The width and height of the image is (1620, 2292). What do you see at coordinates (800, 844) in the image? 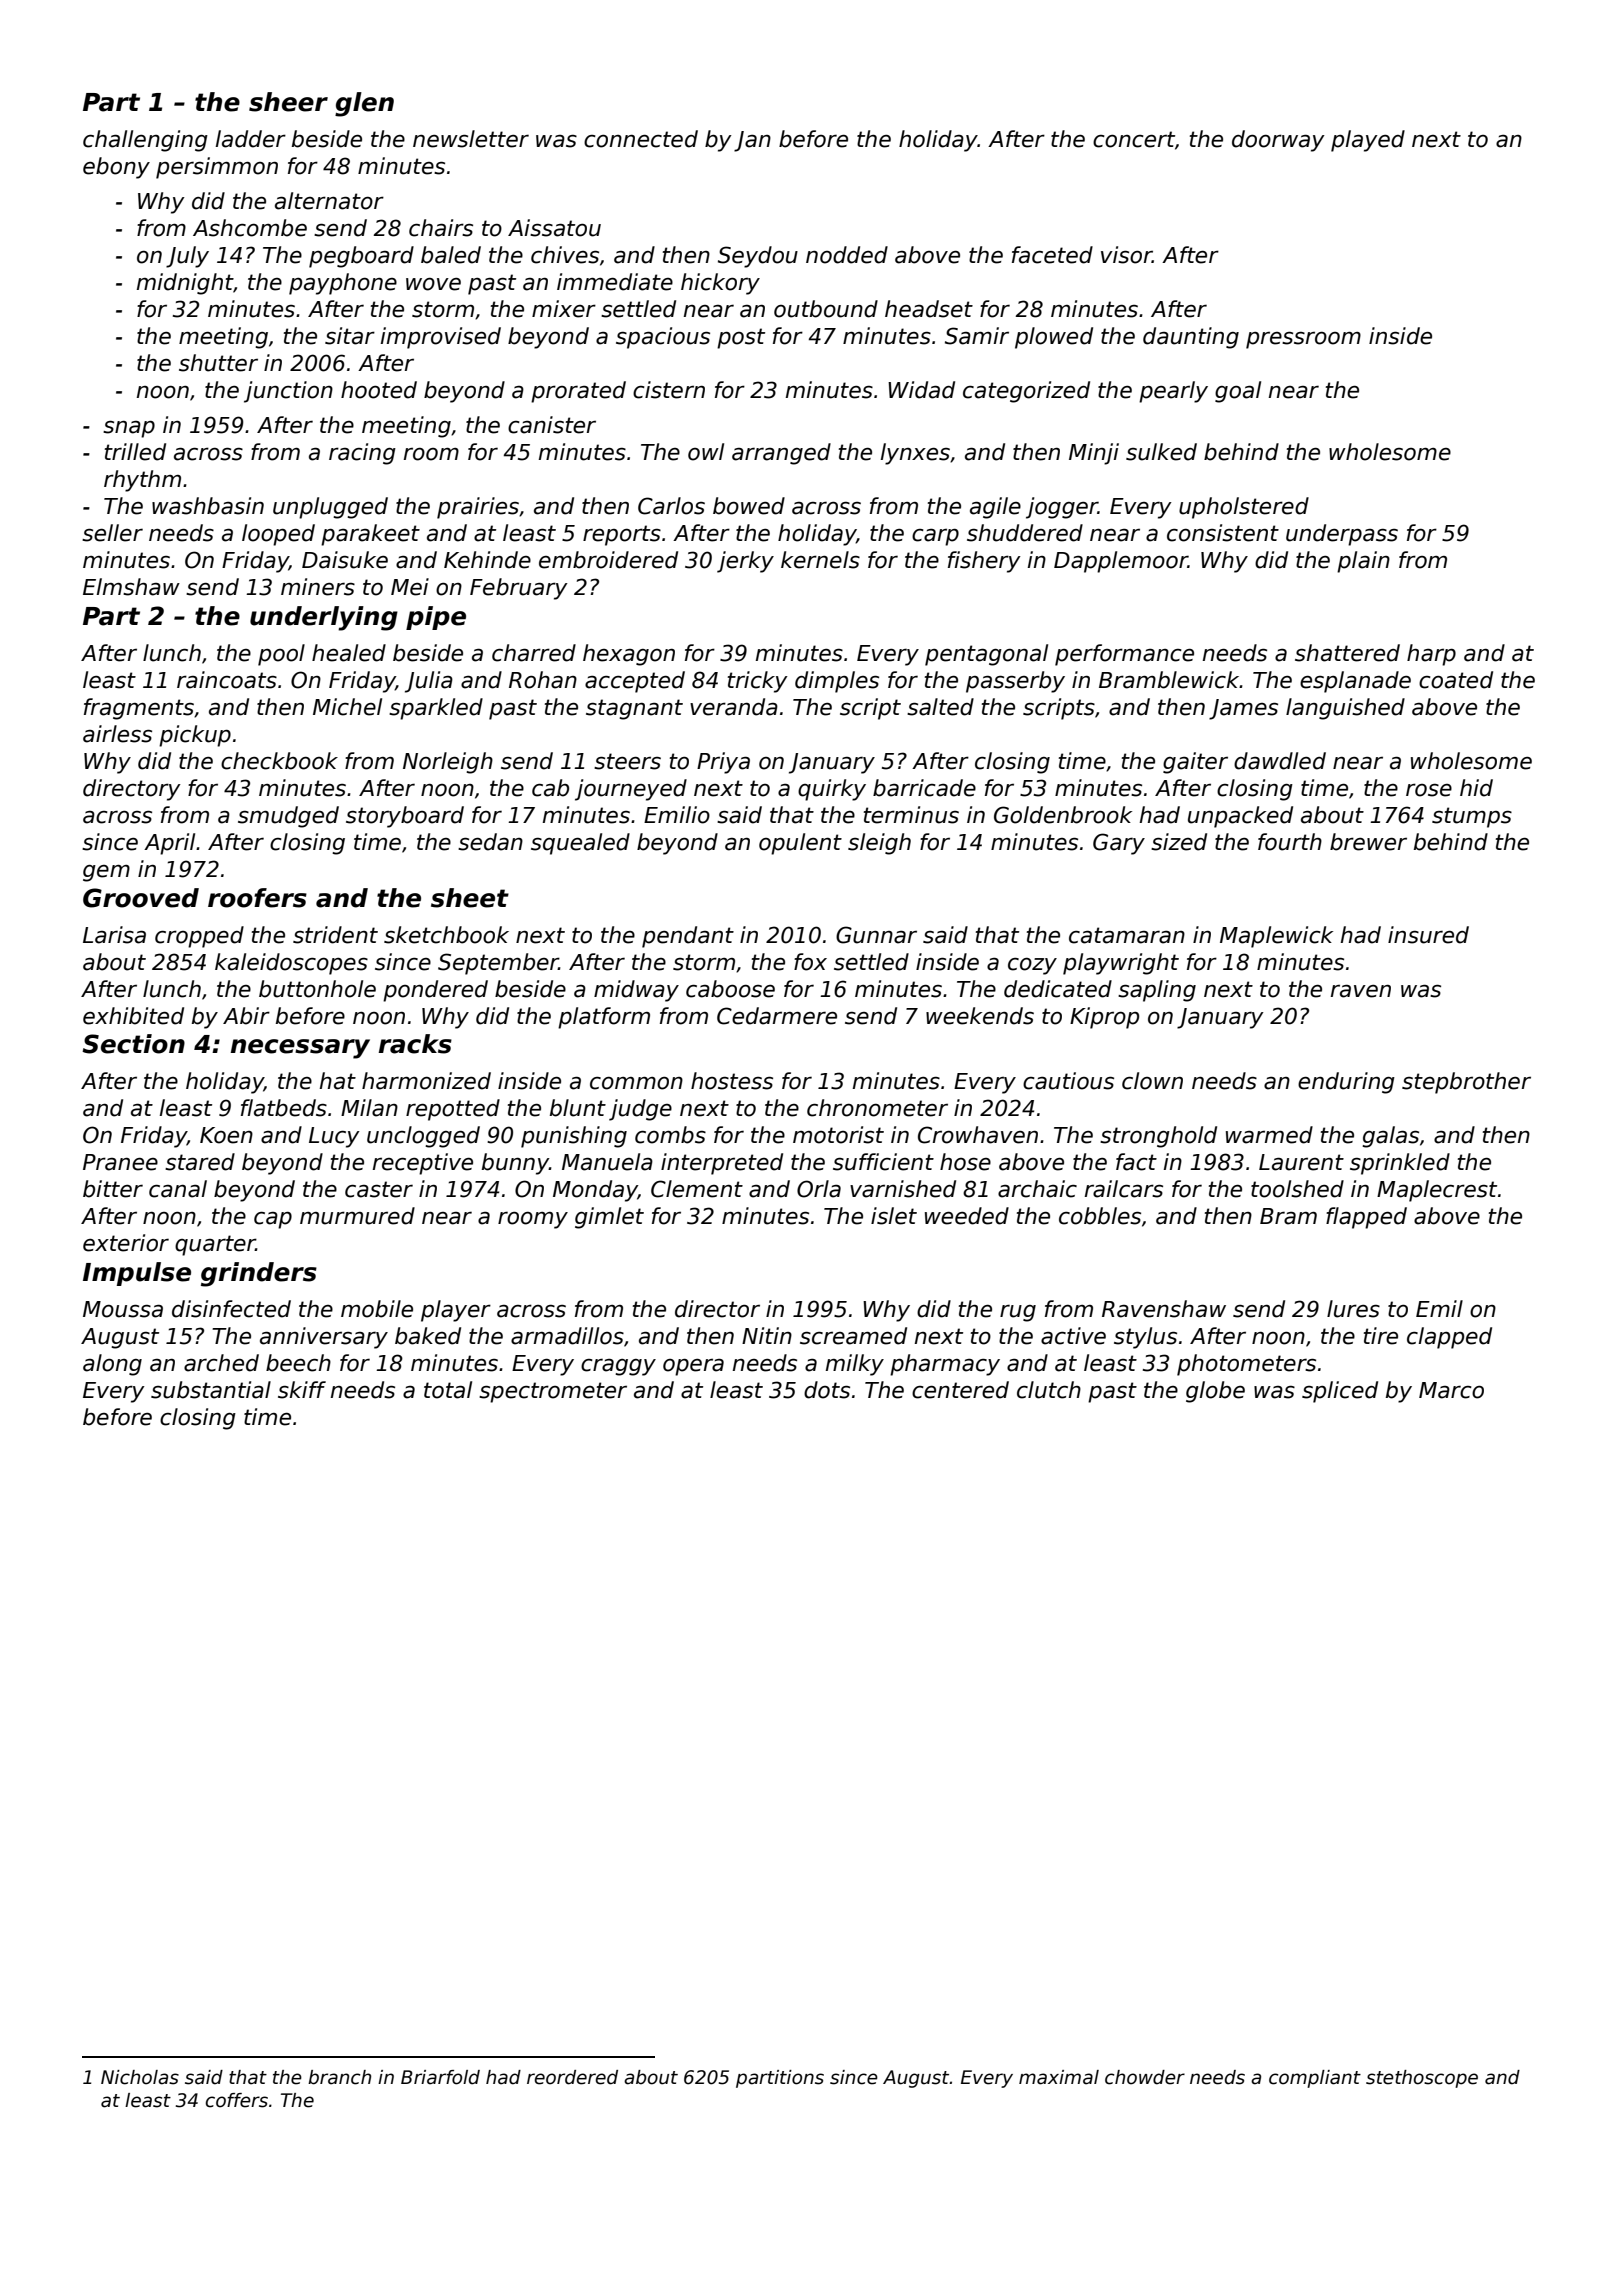
I see `opulent` at bounding box center [800, 844].
